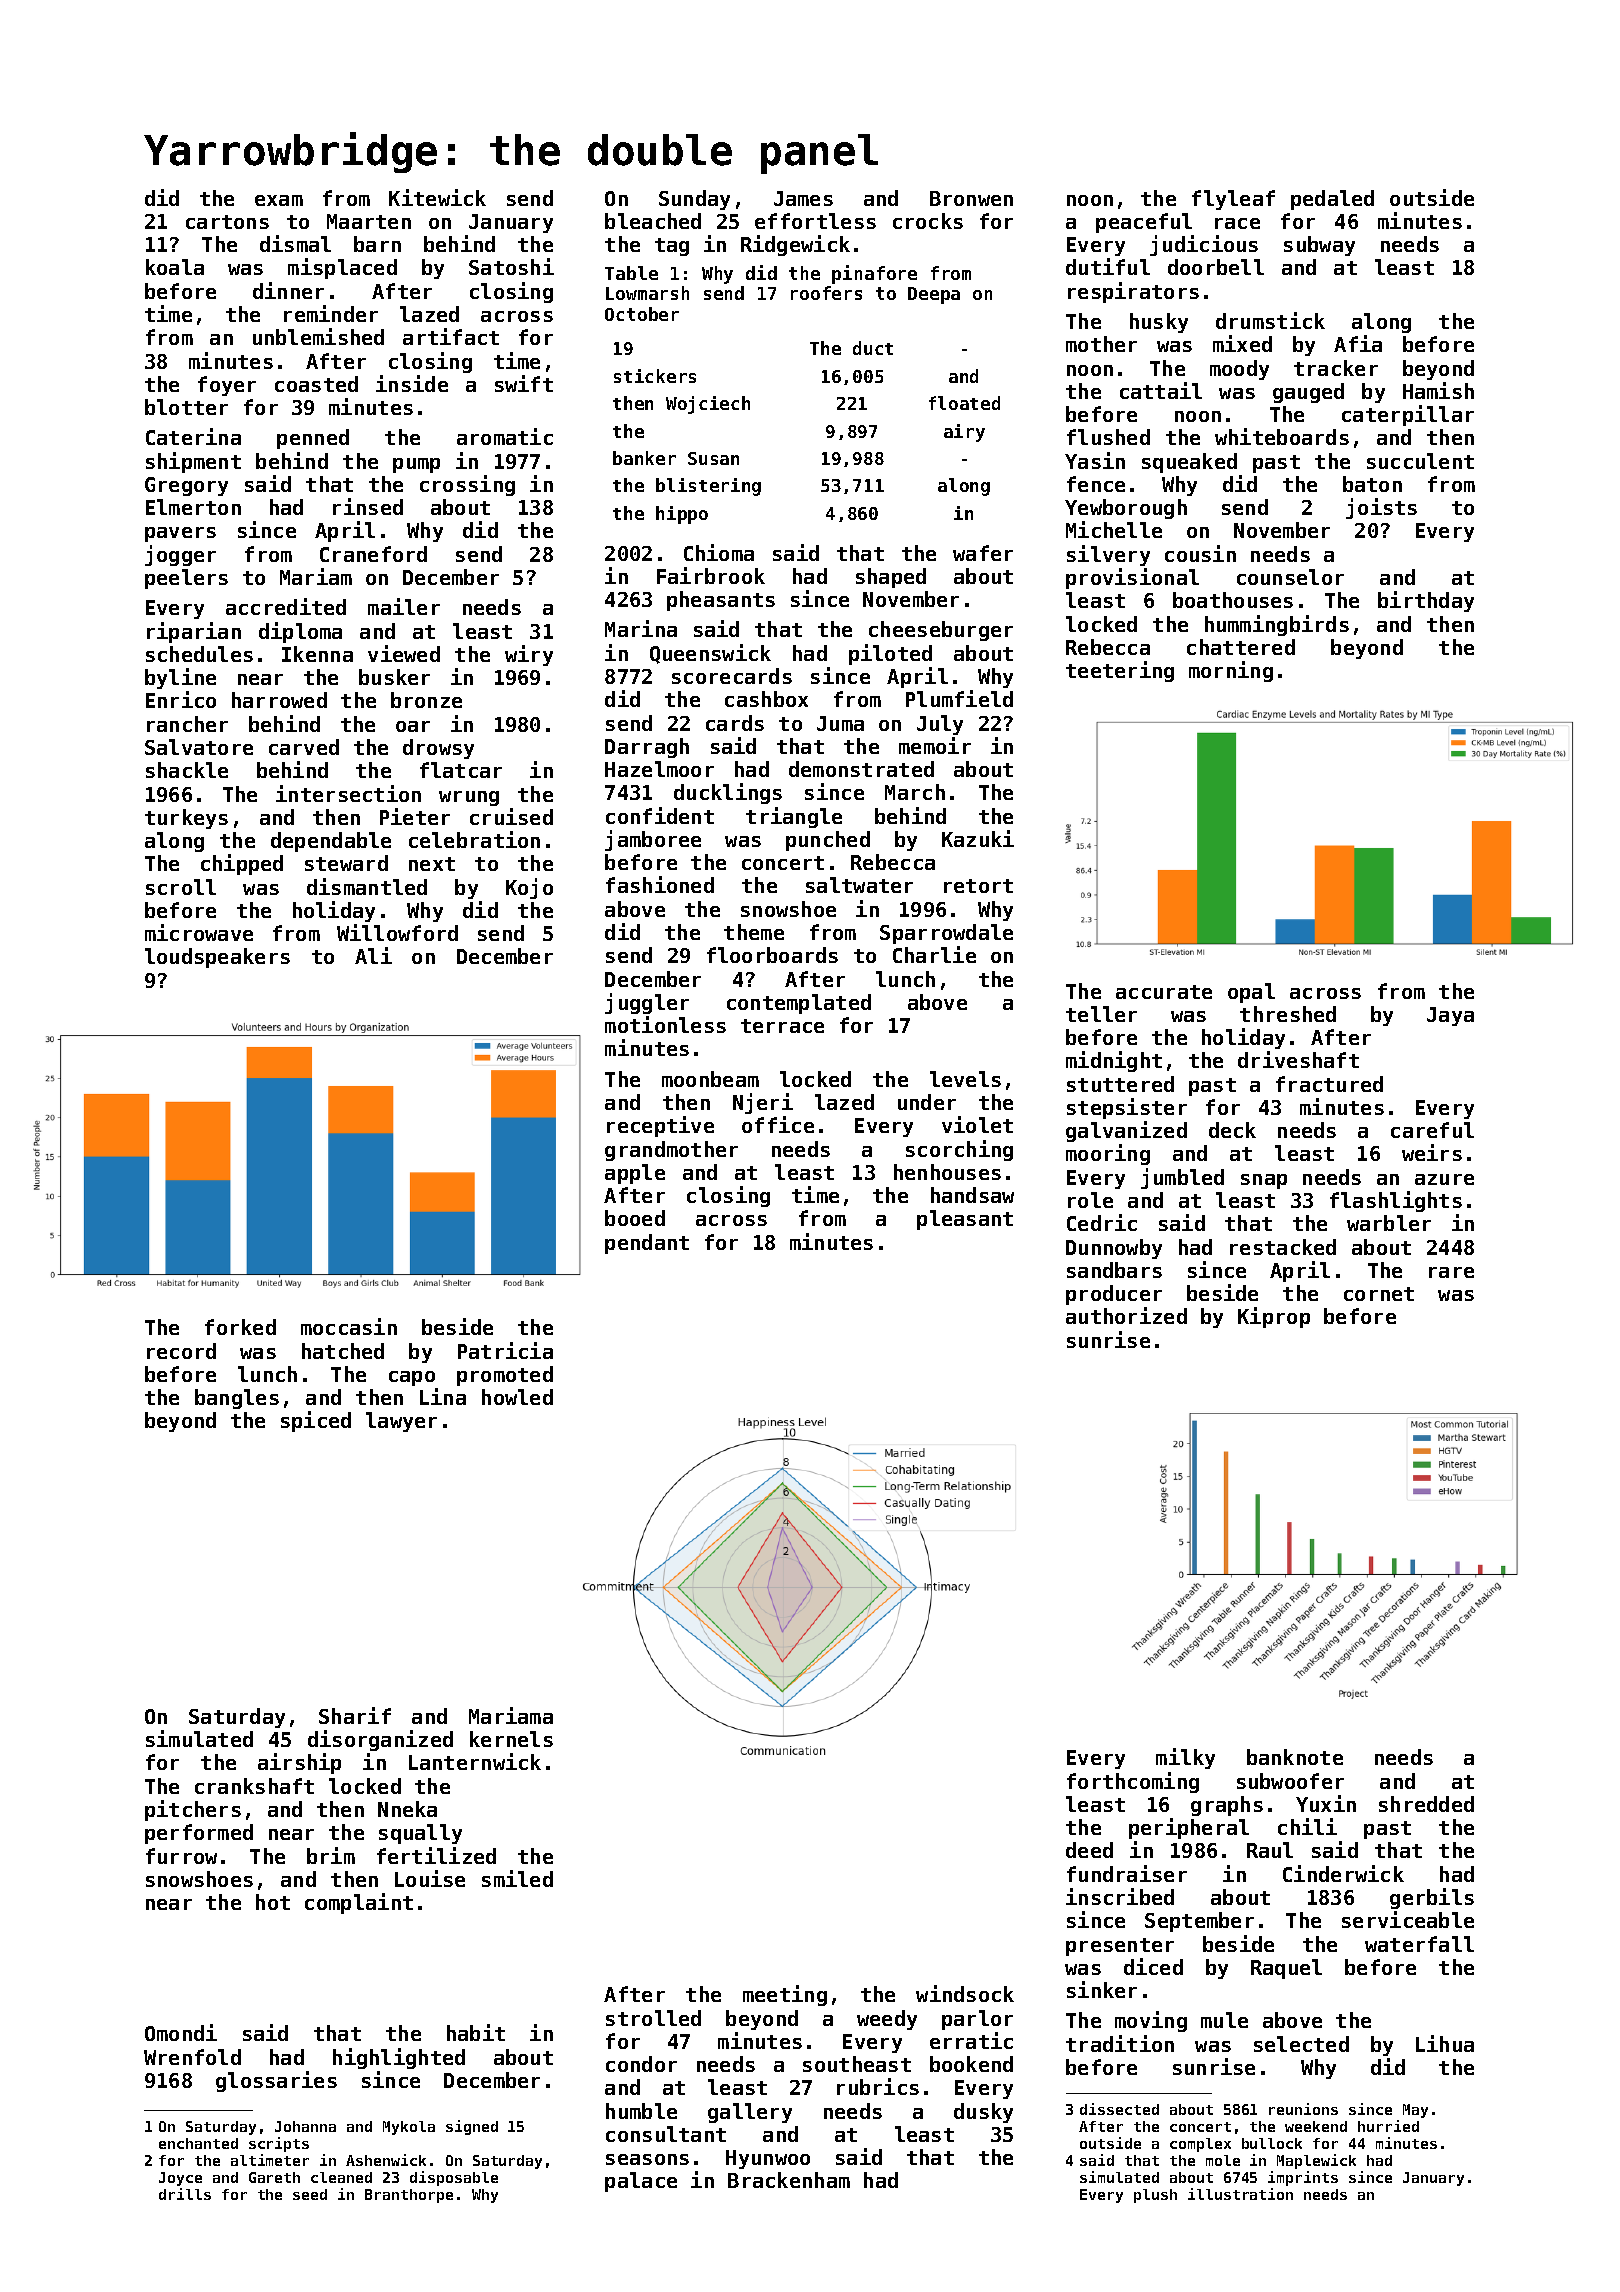 Image resolution: width=1620 pixels, height=2292 pixels. Describe the element at coordinates (316, 1421) in the screenshot. I see `spiced` at that location.
